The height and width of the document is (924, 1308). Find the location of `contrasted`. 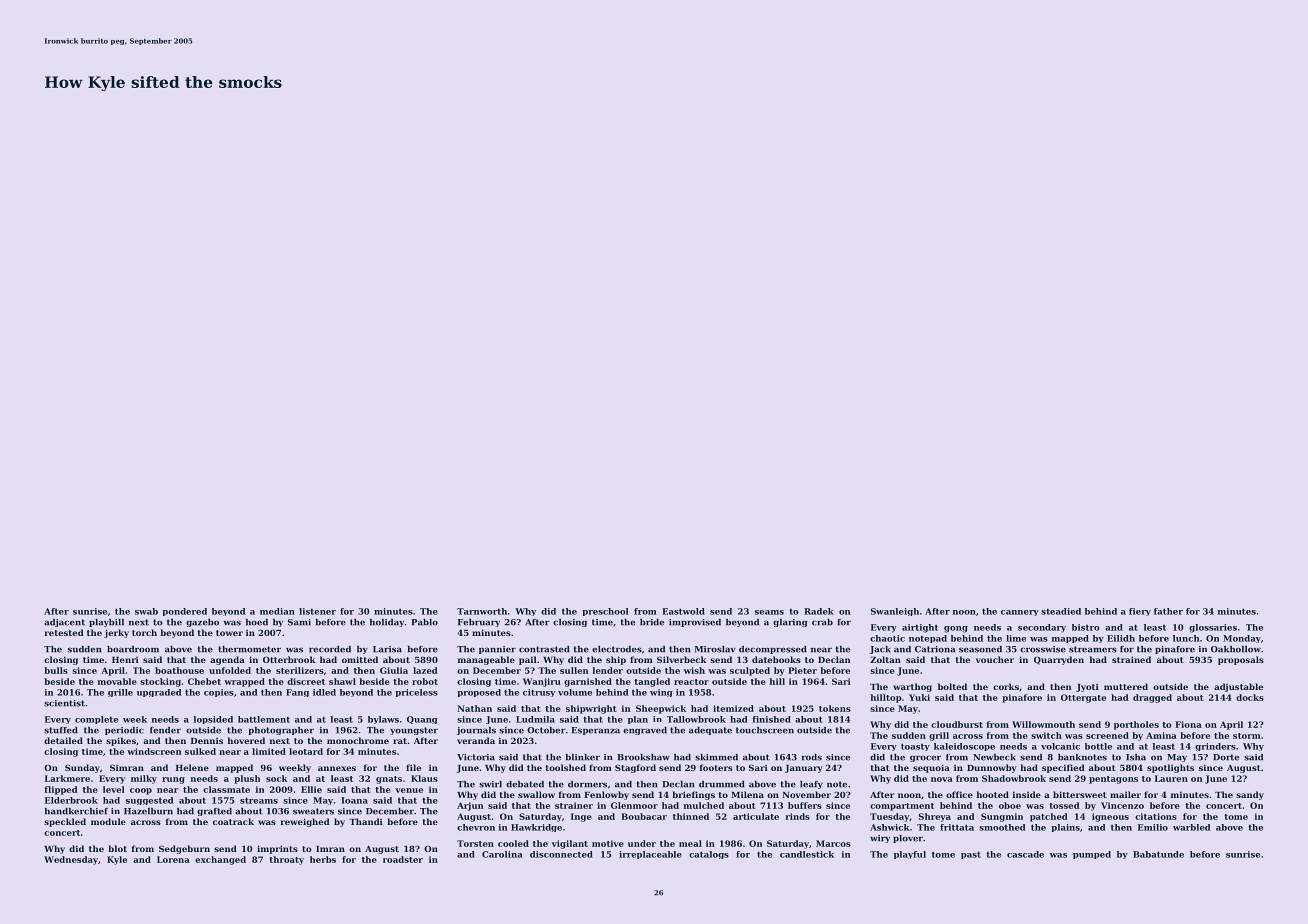

contrasted is located at coordinates (544, 649).
